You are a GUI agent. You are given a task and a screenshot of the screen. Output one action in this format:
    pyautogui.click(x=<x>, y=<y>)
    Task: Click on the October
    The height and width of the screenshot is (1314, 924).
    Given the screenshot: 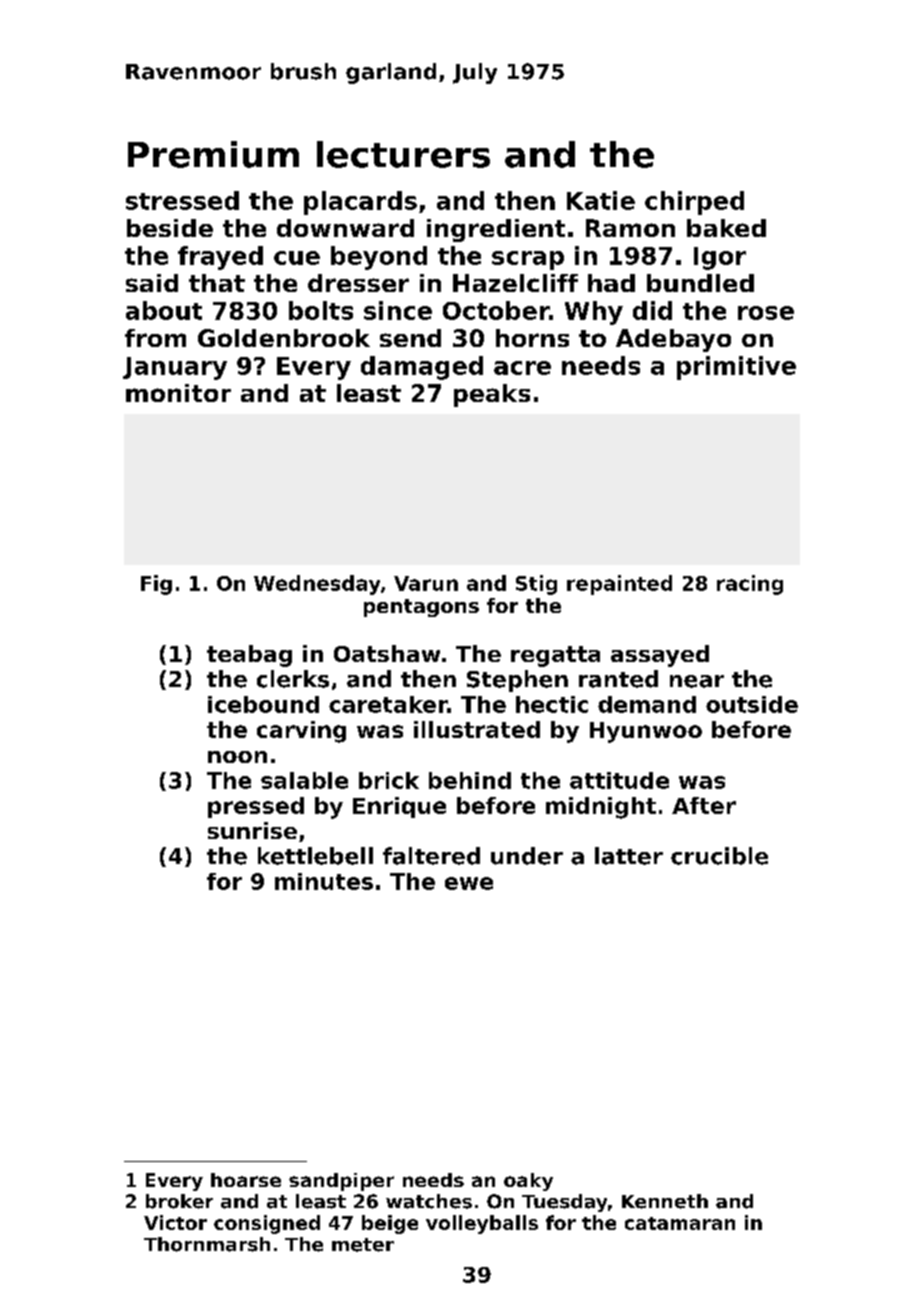 What is the action you would take?
    pyautogui.click(x=496, y=310)
